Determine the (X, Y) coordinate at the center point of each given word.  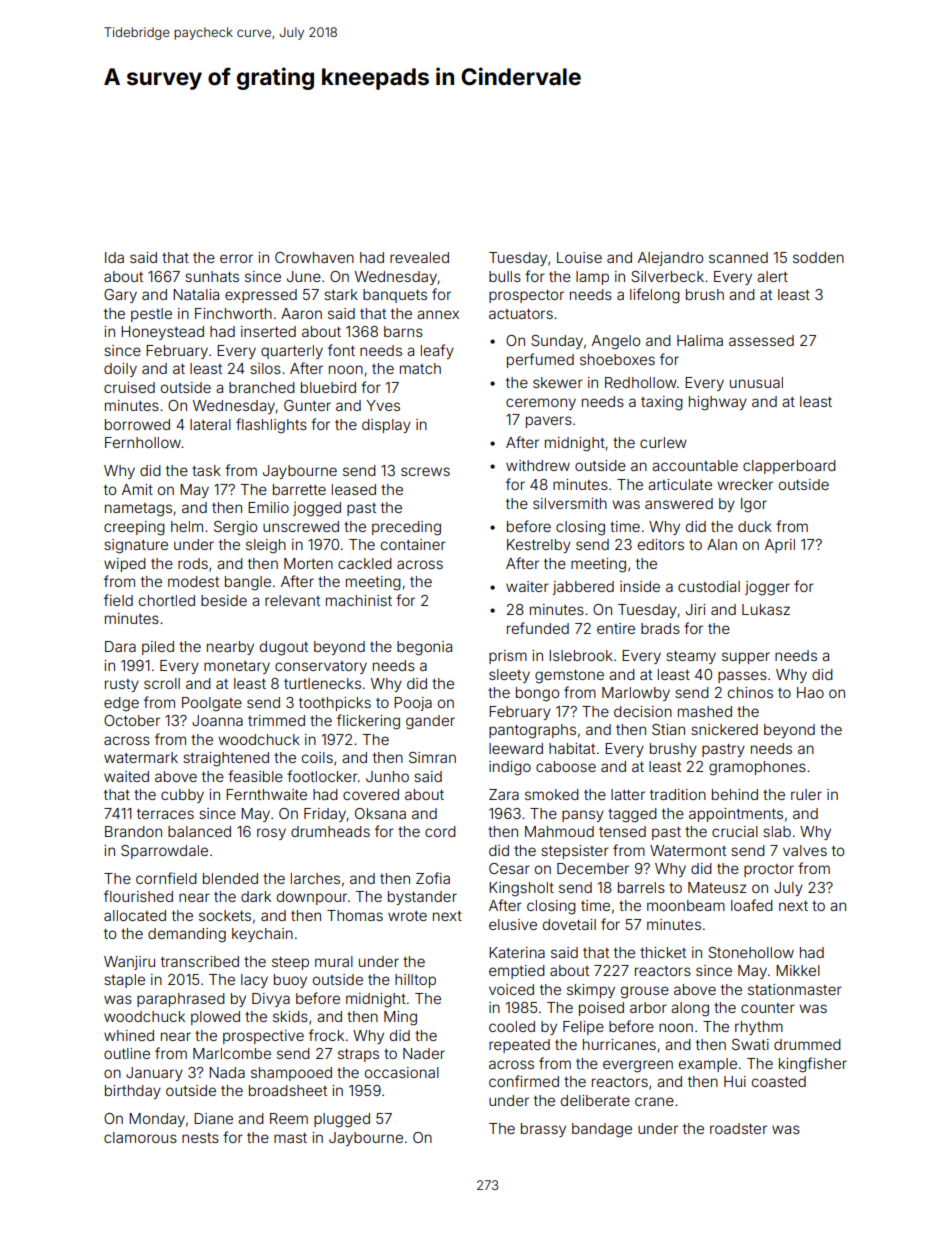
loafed (752, 905)
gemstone (569, 677)
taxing (662, 403)
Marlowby (636, 694)
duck (755, 526)
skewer (558, 382)
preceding (406, 528)
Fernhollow (143, 442)
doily (120, 370)
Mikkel (798, 970)
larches (315, 878)
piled (158, 648)
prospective (263, 1037)
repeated (519, 1046)
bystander (422, 898)
